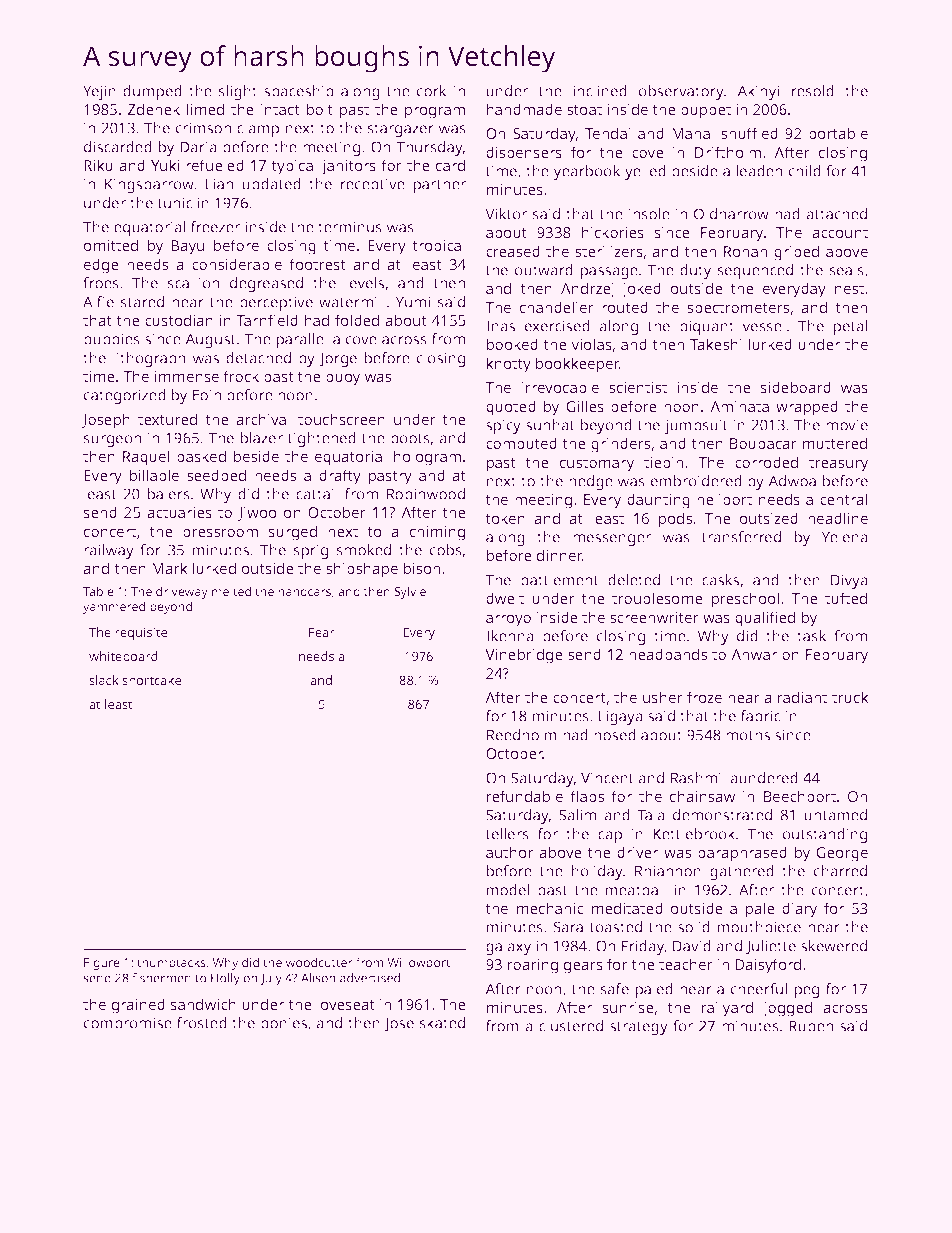 This image has height=1233, width=952. I want to click on program, so click(435, 112).
